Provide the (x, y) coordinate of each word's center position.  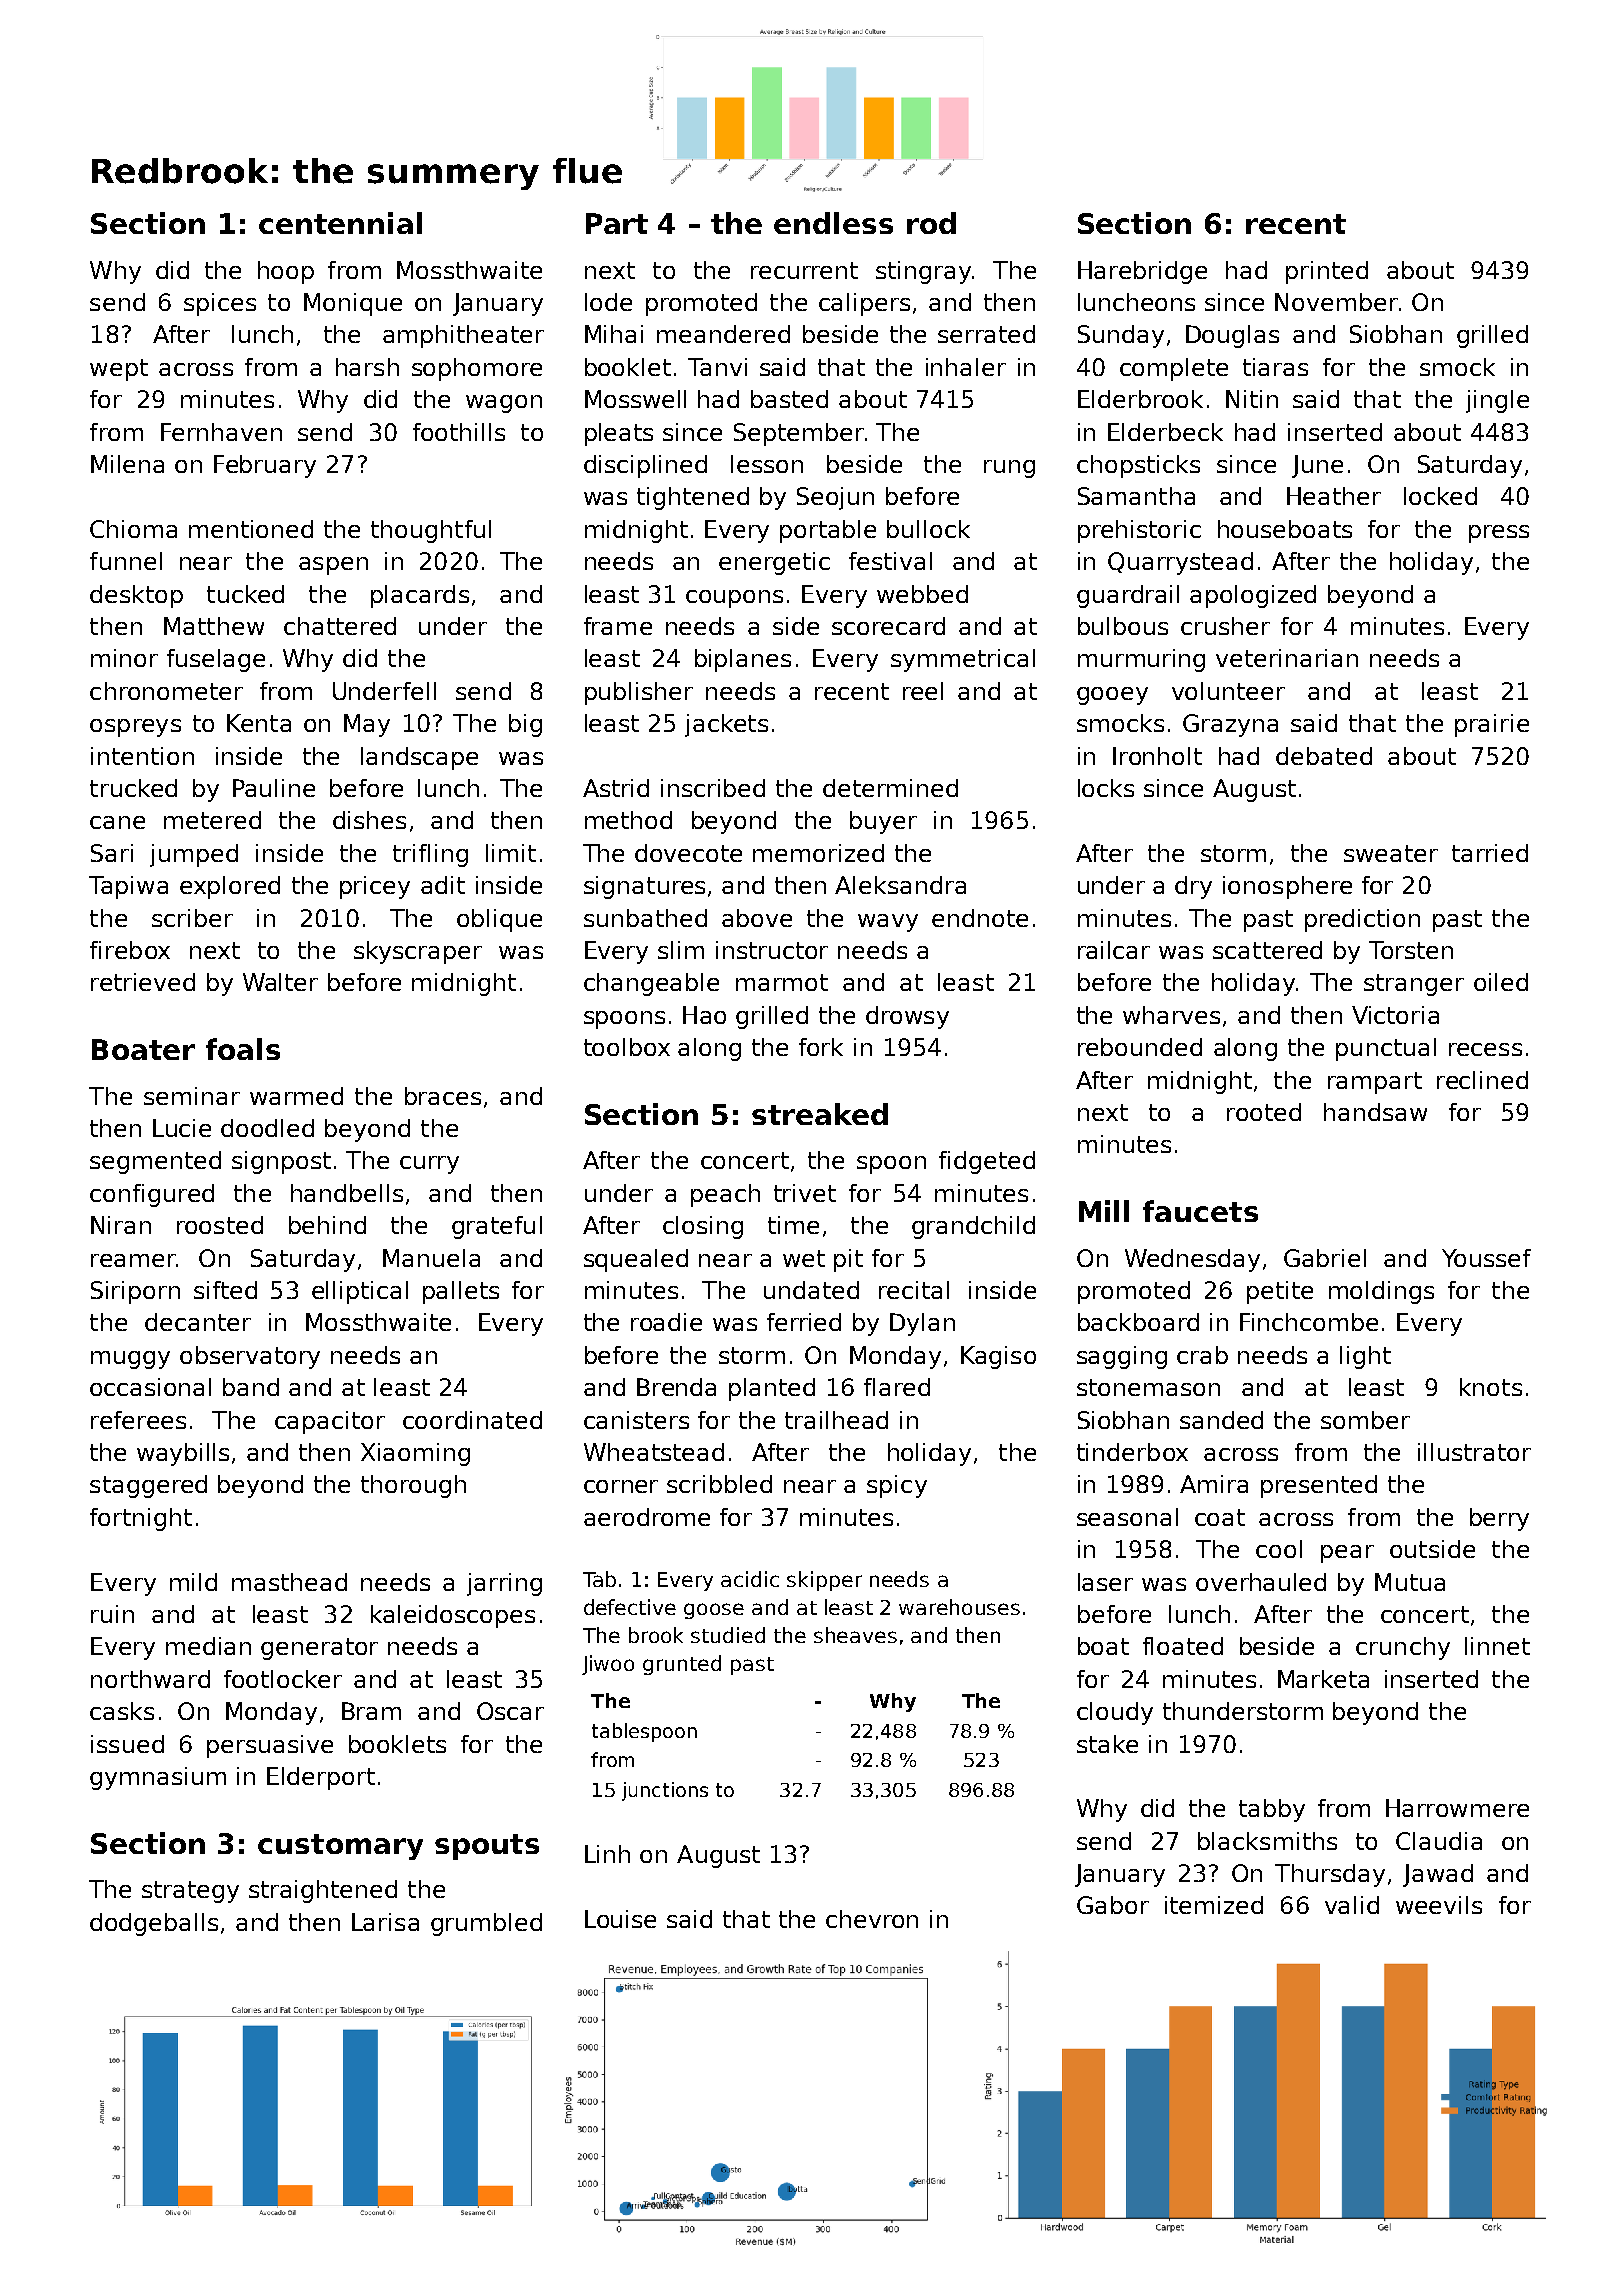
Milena (127, 464)
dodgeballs (154, 1924)
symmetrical (963, 660)
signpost (281, 1162)
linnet (1497, 1646)
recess (1485, 1049)
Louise (620, 1919)
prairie (1492, 725)
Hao (704, 1015)
